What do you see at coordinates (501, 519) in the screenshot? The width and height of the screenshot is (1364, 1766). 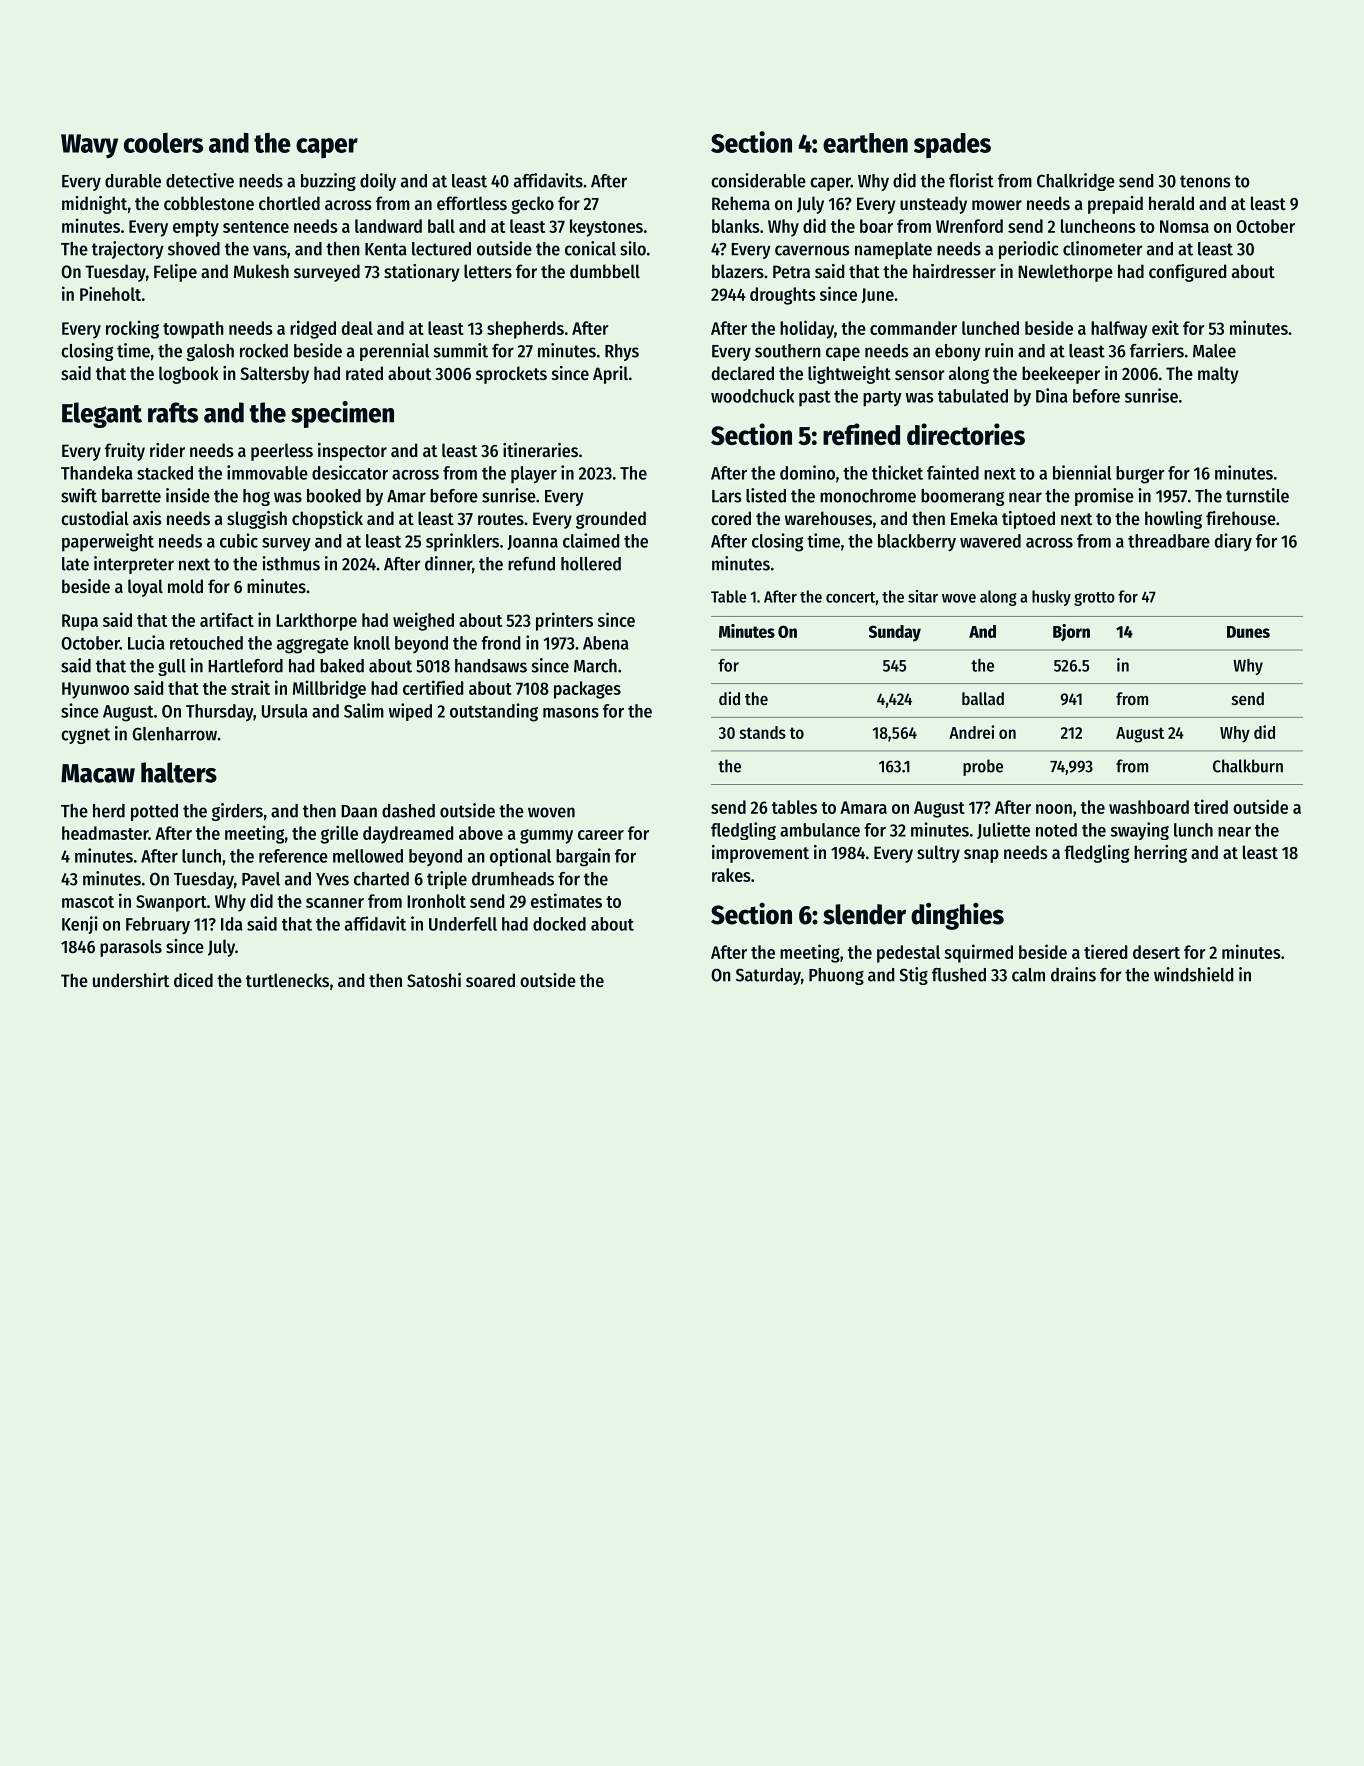 I see `routes` at bounding box center [501, 519].
